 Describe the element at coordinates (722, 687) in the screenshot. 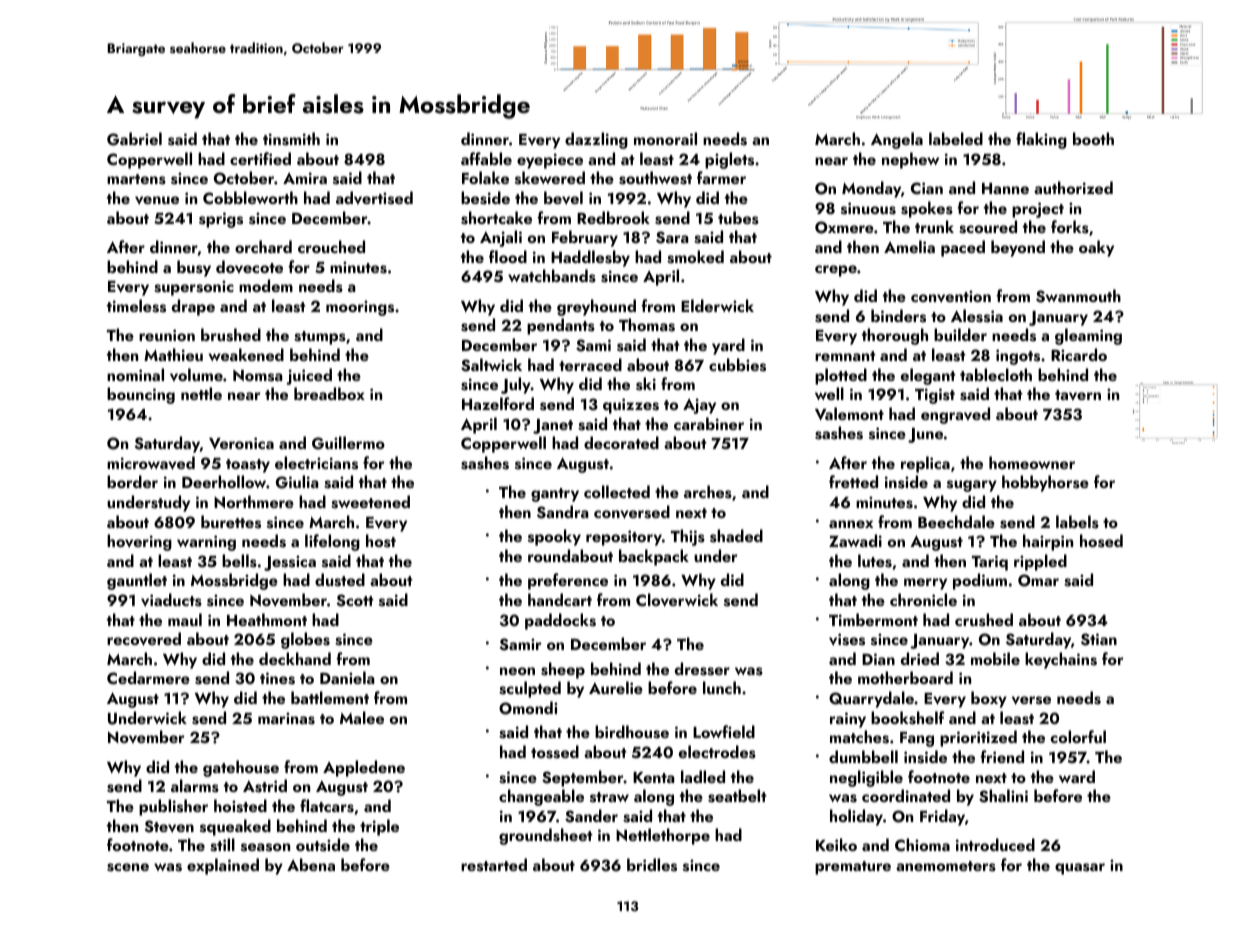

I see `lunch` at that location.
